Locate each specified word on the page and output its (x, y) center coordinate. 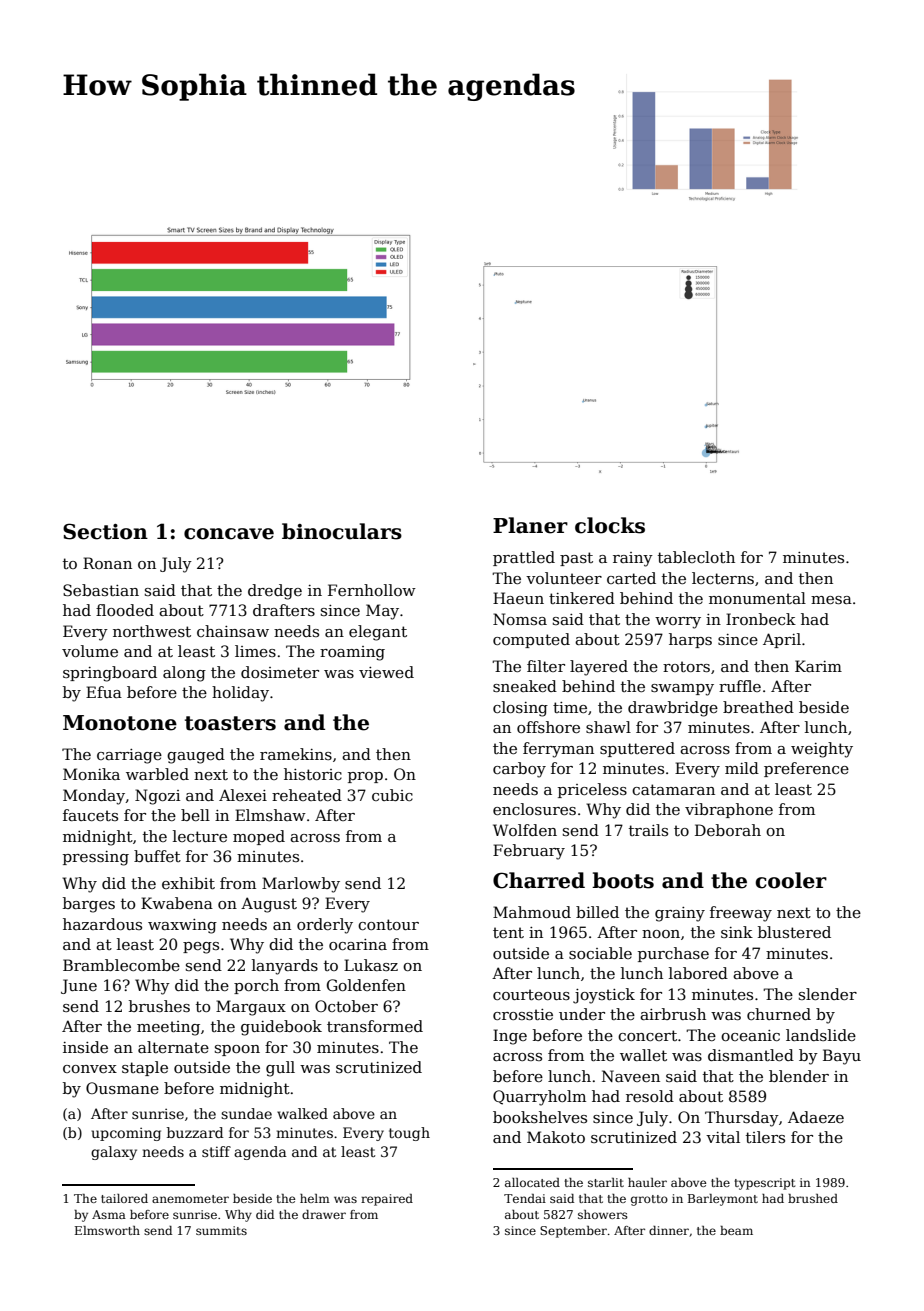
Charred (539, 880)
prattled (524, 558)
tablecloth (696, 557)
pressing (96, 858)
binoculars (342, 531)
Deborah (728, 830)
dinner (669, 1230)
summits (221, 1230)
